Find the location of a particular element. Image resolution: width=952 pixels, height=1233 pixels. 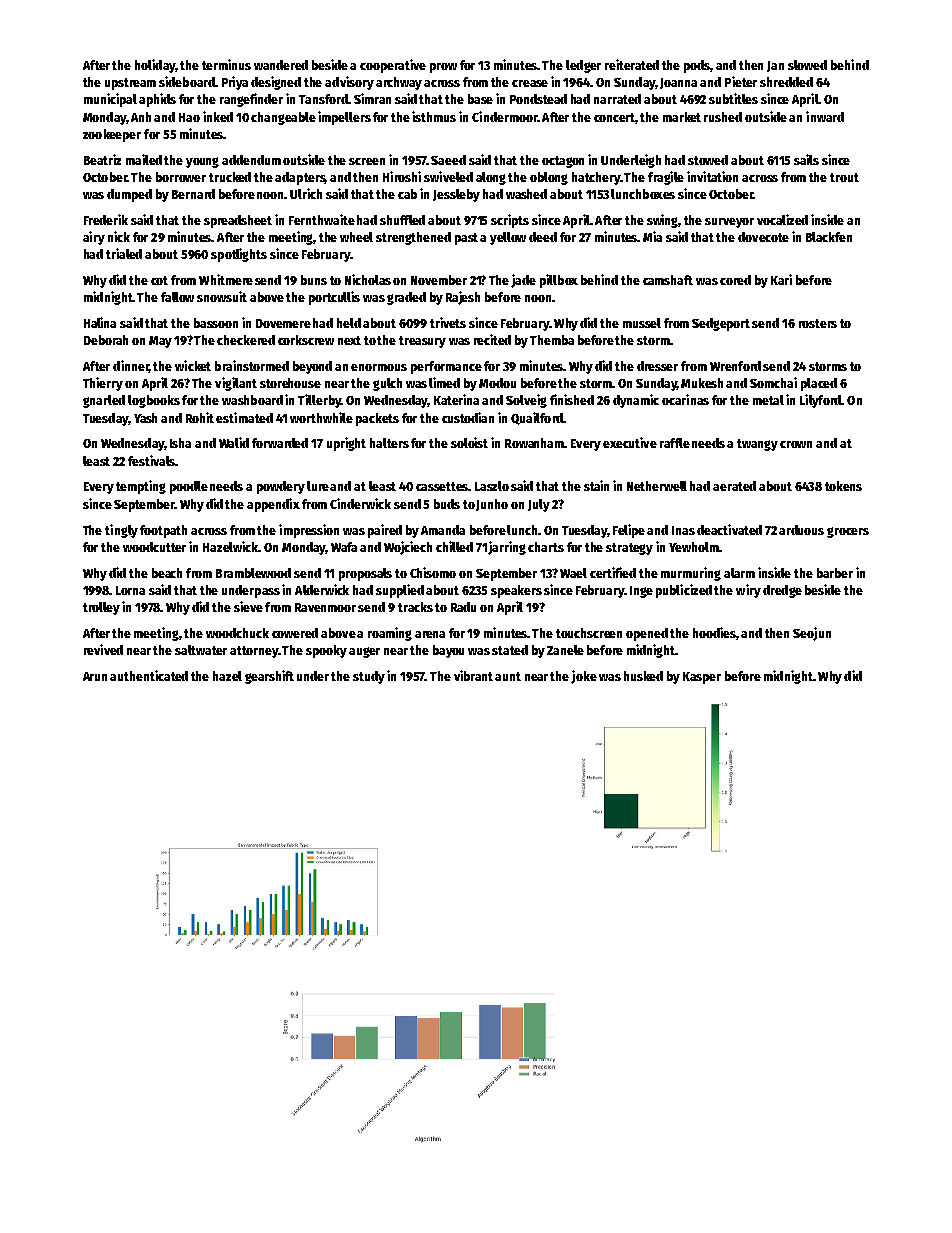

airy is located at coordinates (94, 238).
